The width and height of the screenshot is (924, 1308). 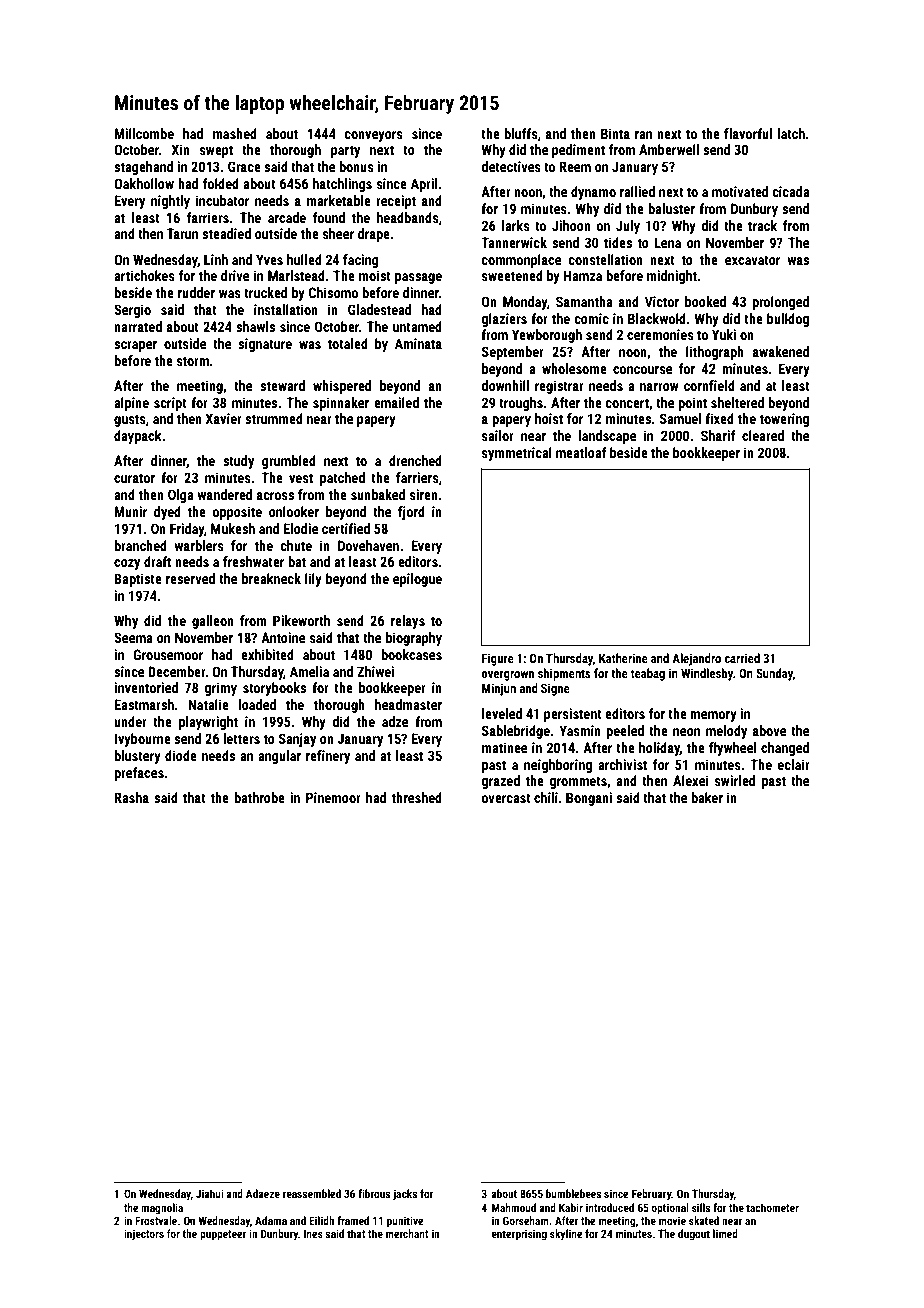 What do you see at coordinates (210, 1193) in the screenshot?
I see `Jiahui` at bounding box center [210, 1193].
